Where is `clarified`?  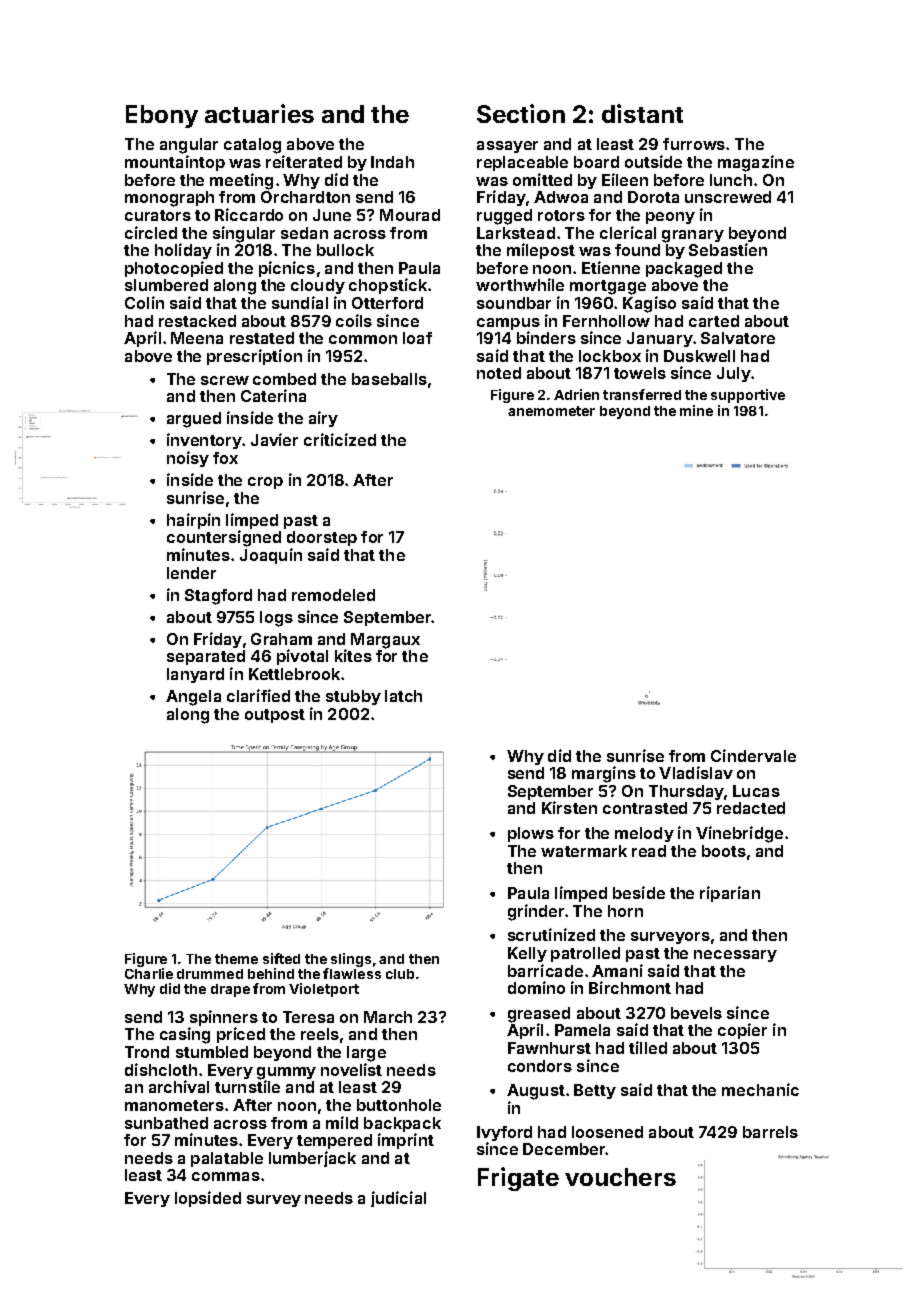 clarified is located at coordinates (258, 695).
